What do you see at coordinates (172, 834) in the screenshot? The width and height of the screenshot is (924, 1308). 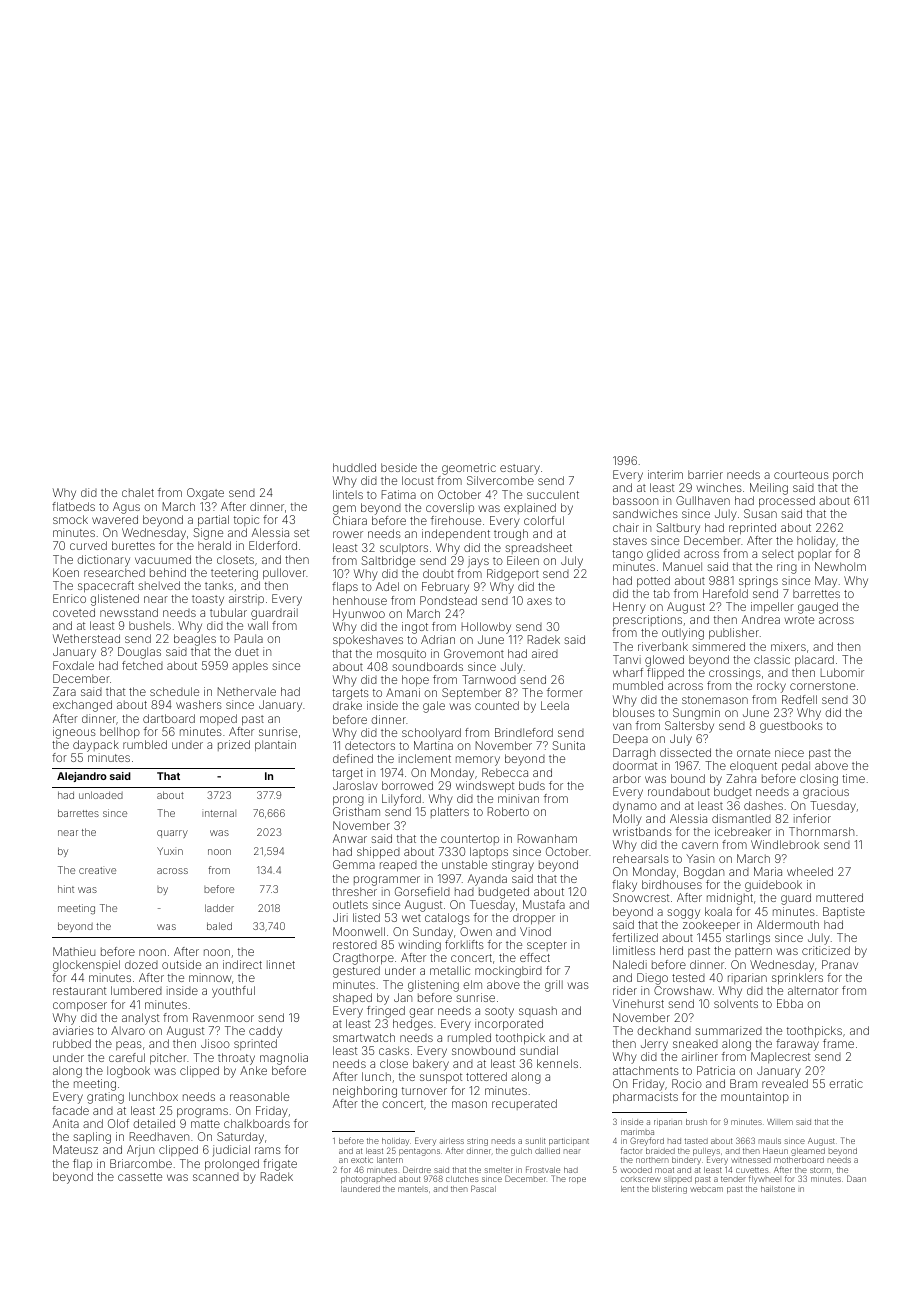 I see `quarry` at bounding box center [172, 834].
